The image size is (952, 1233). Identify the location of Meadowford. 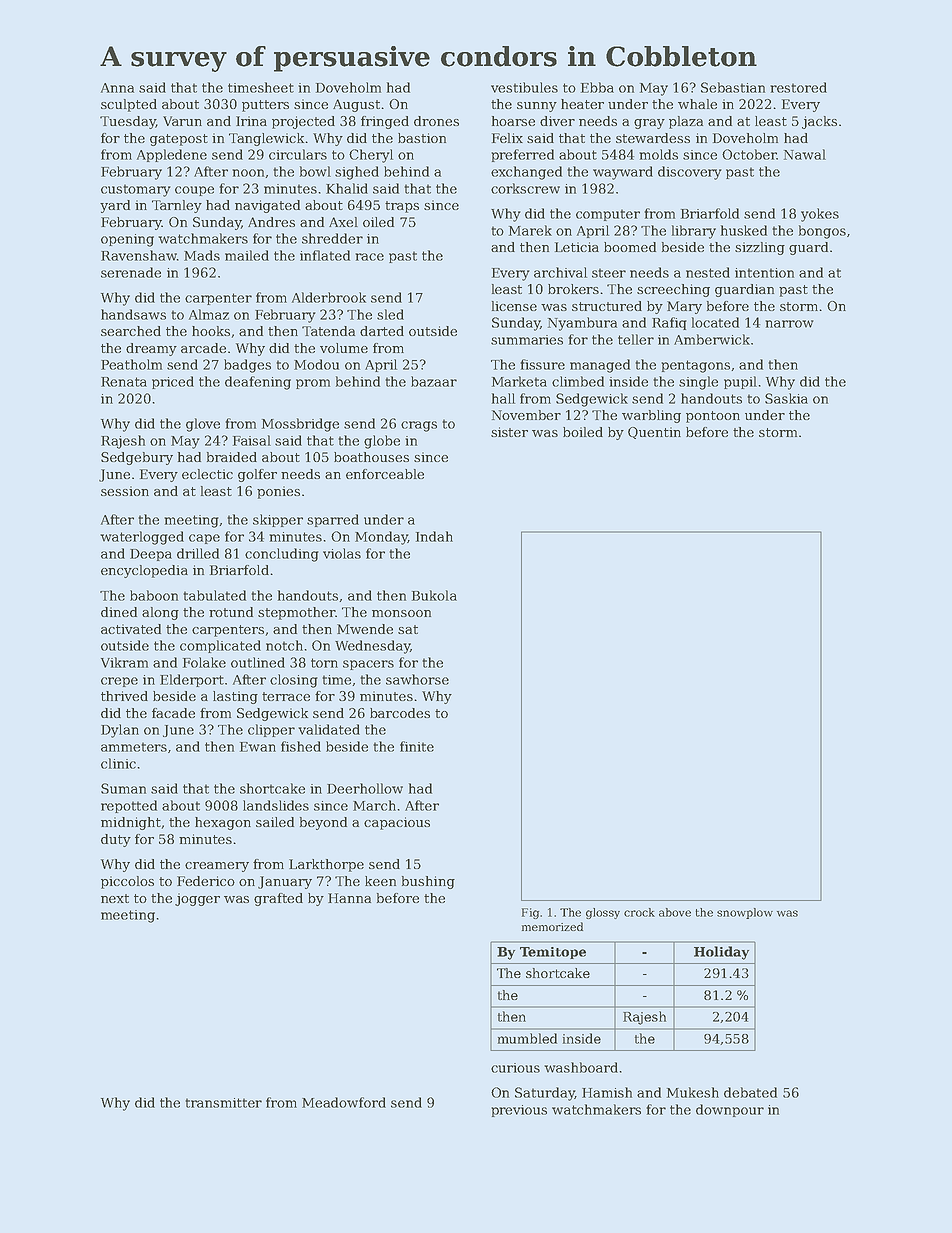
(344, 1102).
